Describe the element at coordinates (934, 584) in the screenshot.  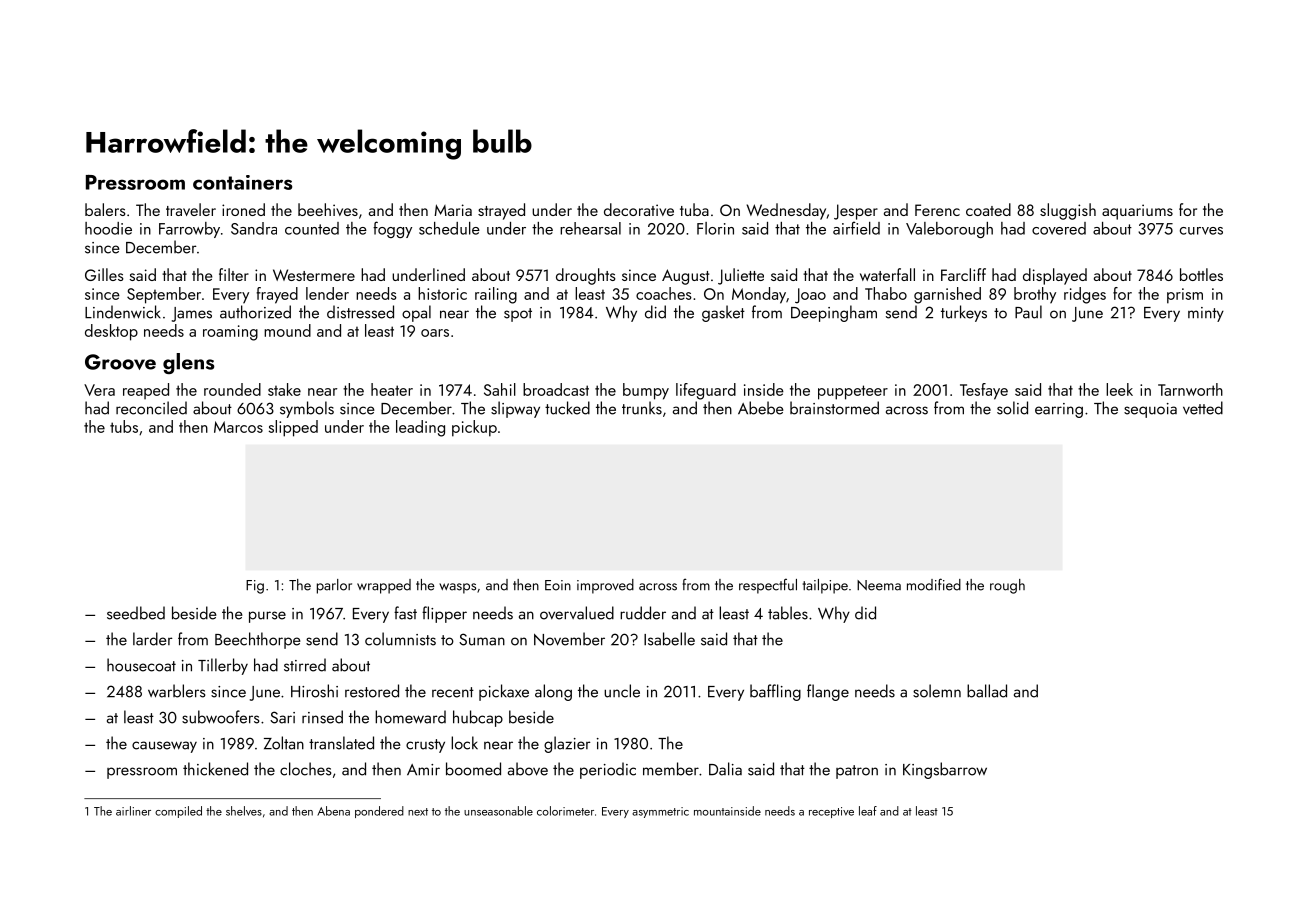
I see `modified` at that location.
